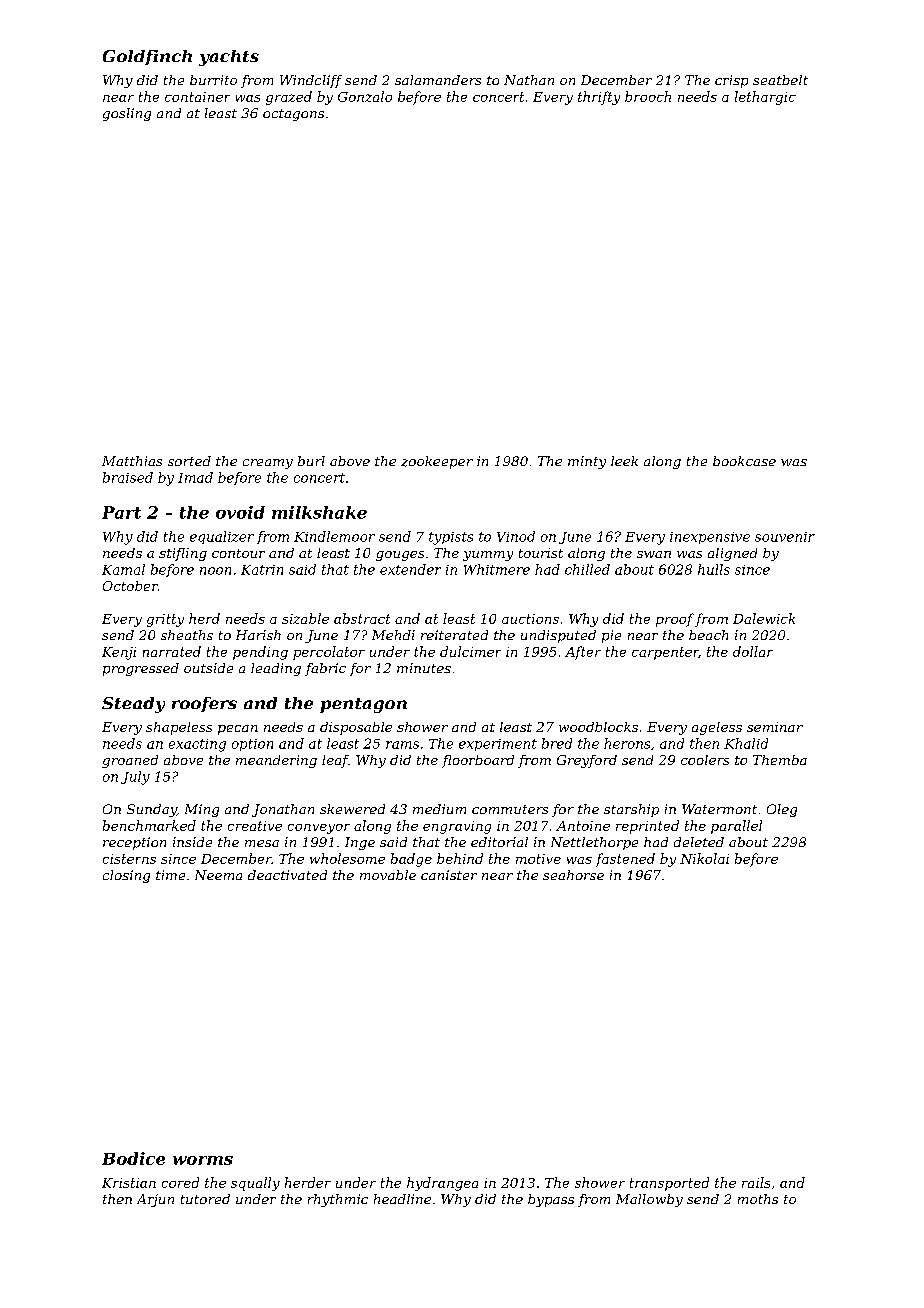 This image has width=924, height=1308. What do you see at coordinates (119, 653) in the image?
I see `Kenji` at bounding box center [119, 653].
